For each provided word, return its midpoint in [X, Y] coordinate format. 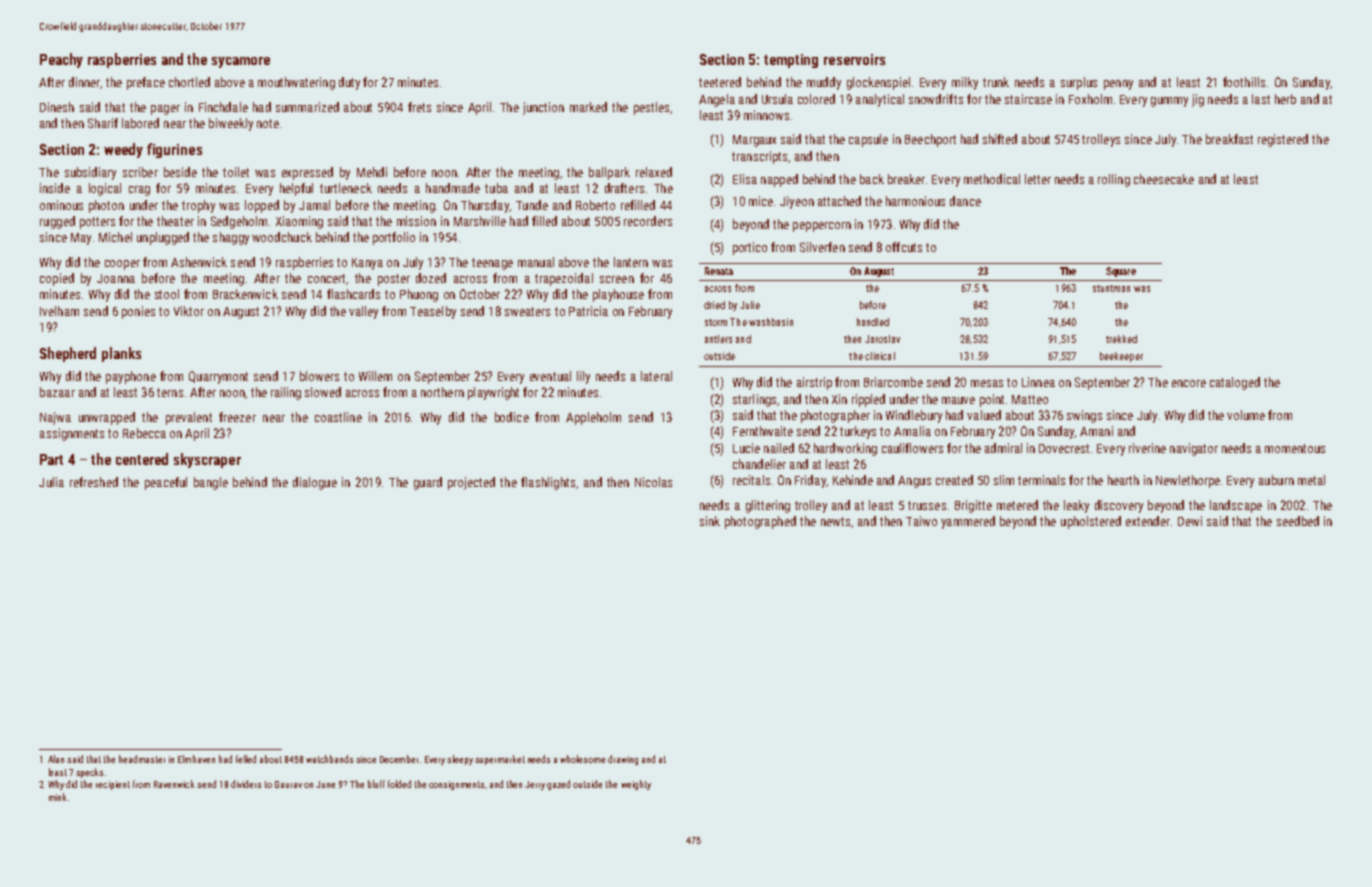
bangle [211, 483]
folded [399, 784]
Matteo [1030, 399]
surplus [1079, 83]
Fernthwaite [763, 431]
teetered [720, 82]
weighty [636, 785]
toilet [236, 172]
